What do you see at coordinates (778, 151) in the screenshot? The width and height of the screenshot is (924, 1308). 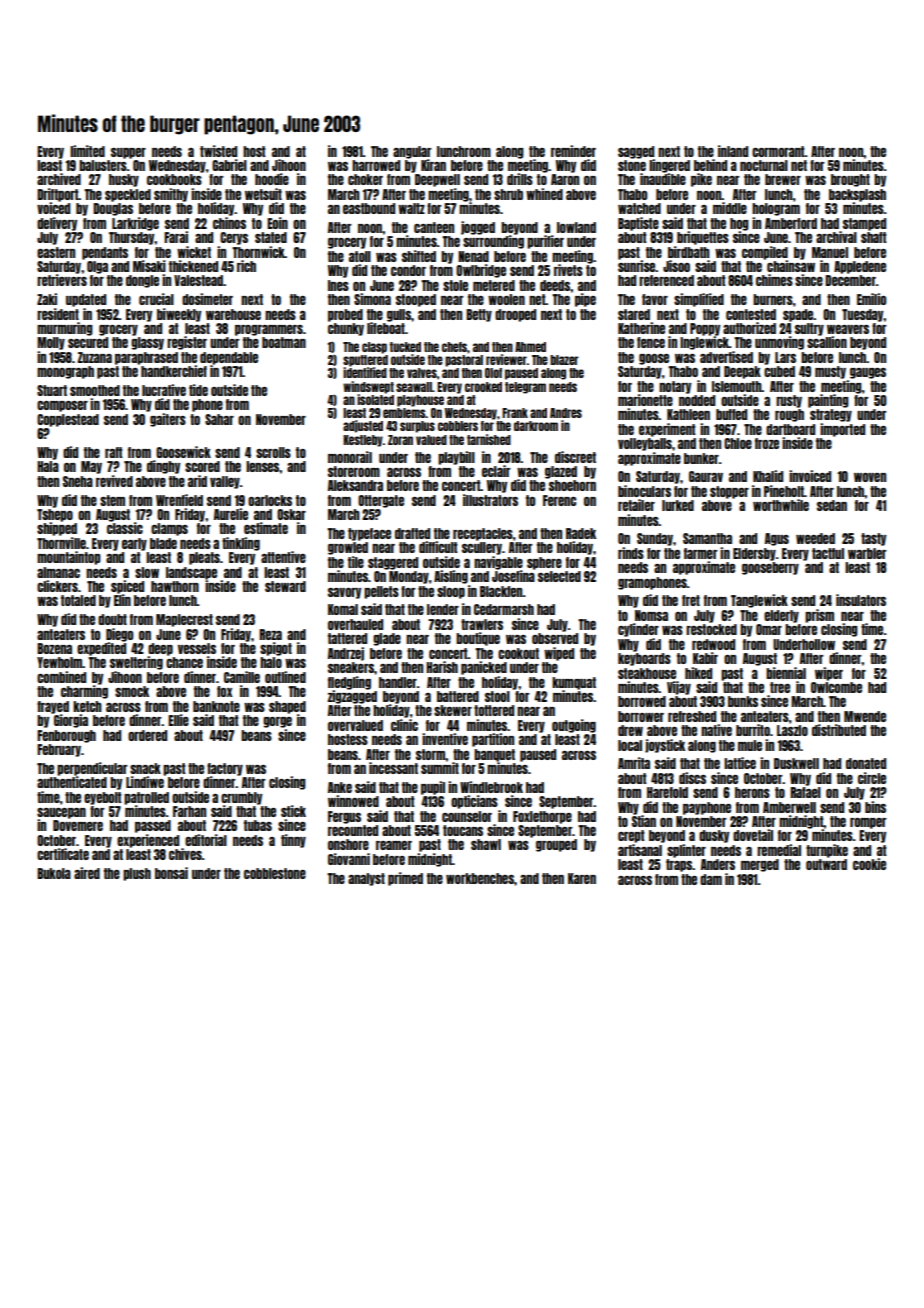 I see `cormorant` at bounding box center [778, 151].
